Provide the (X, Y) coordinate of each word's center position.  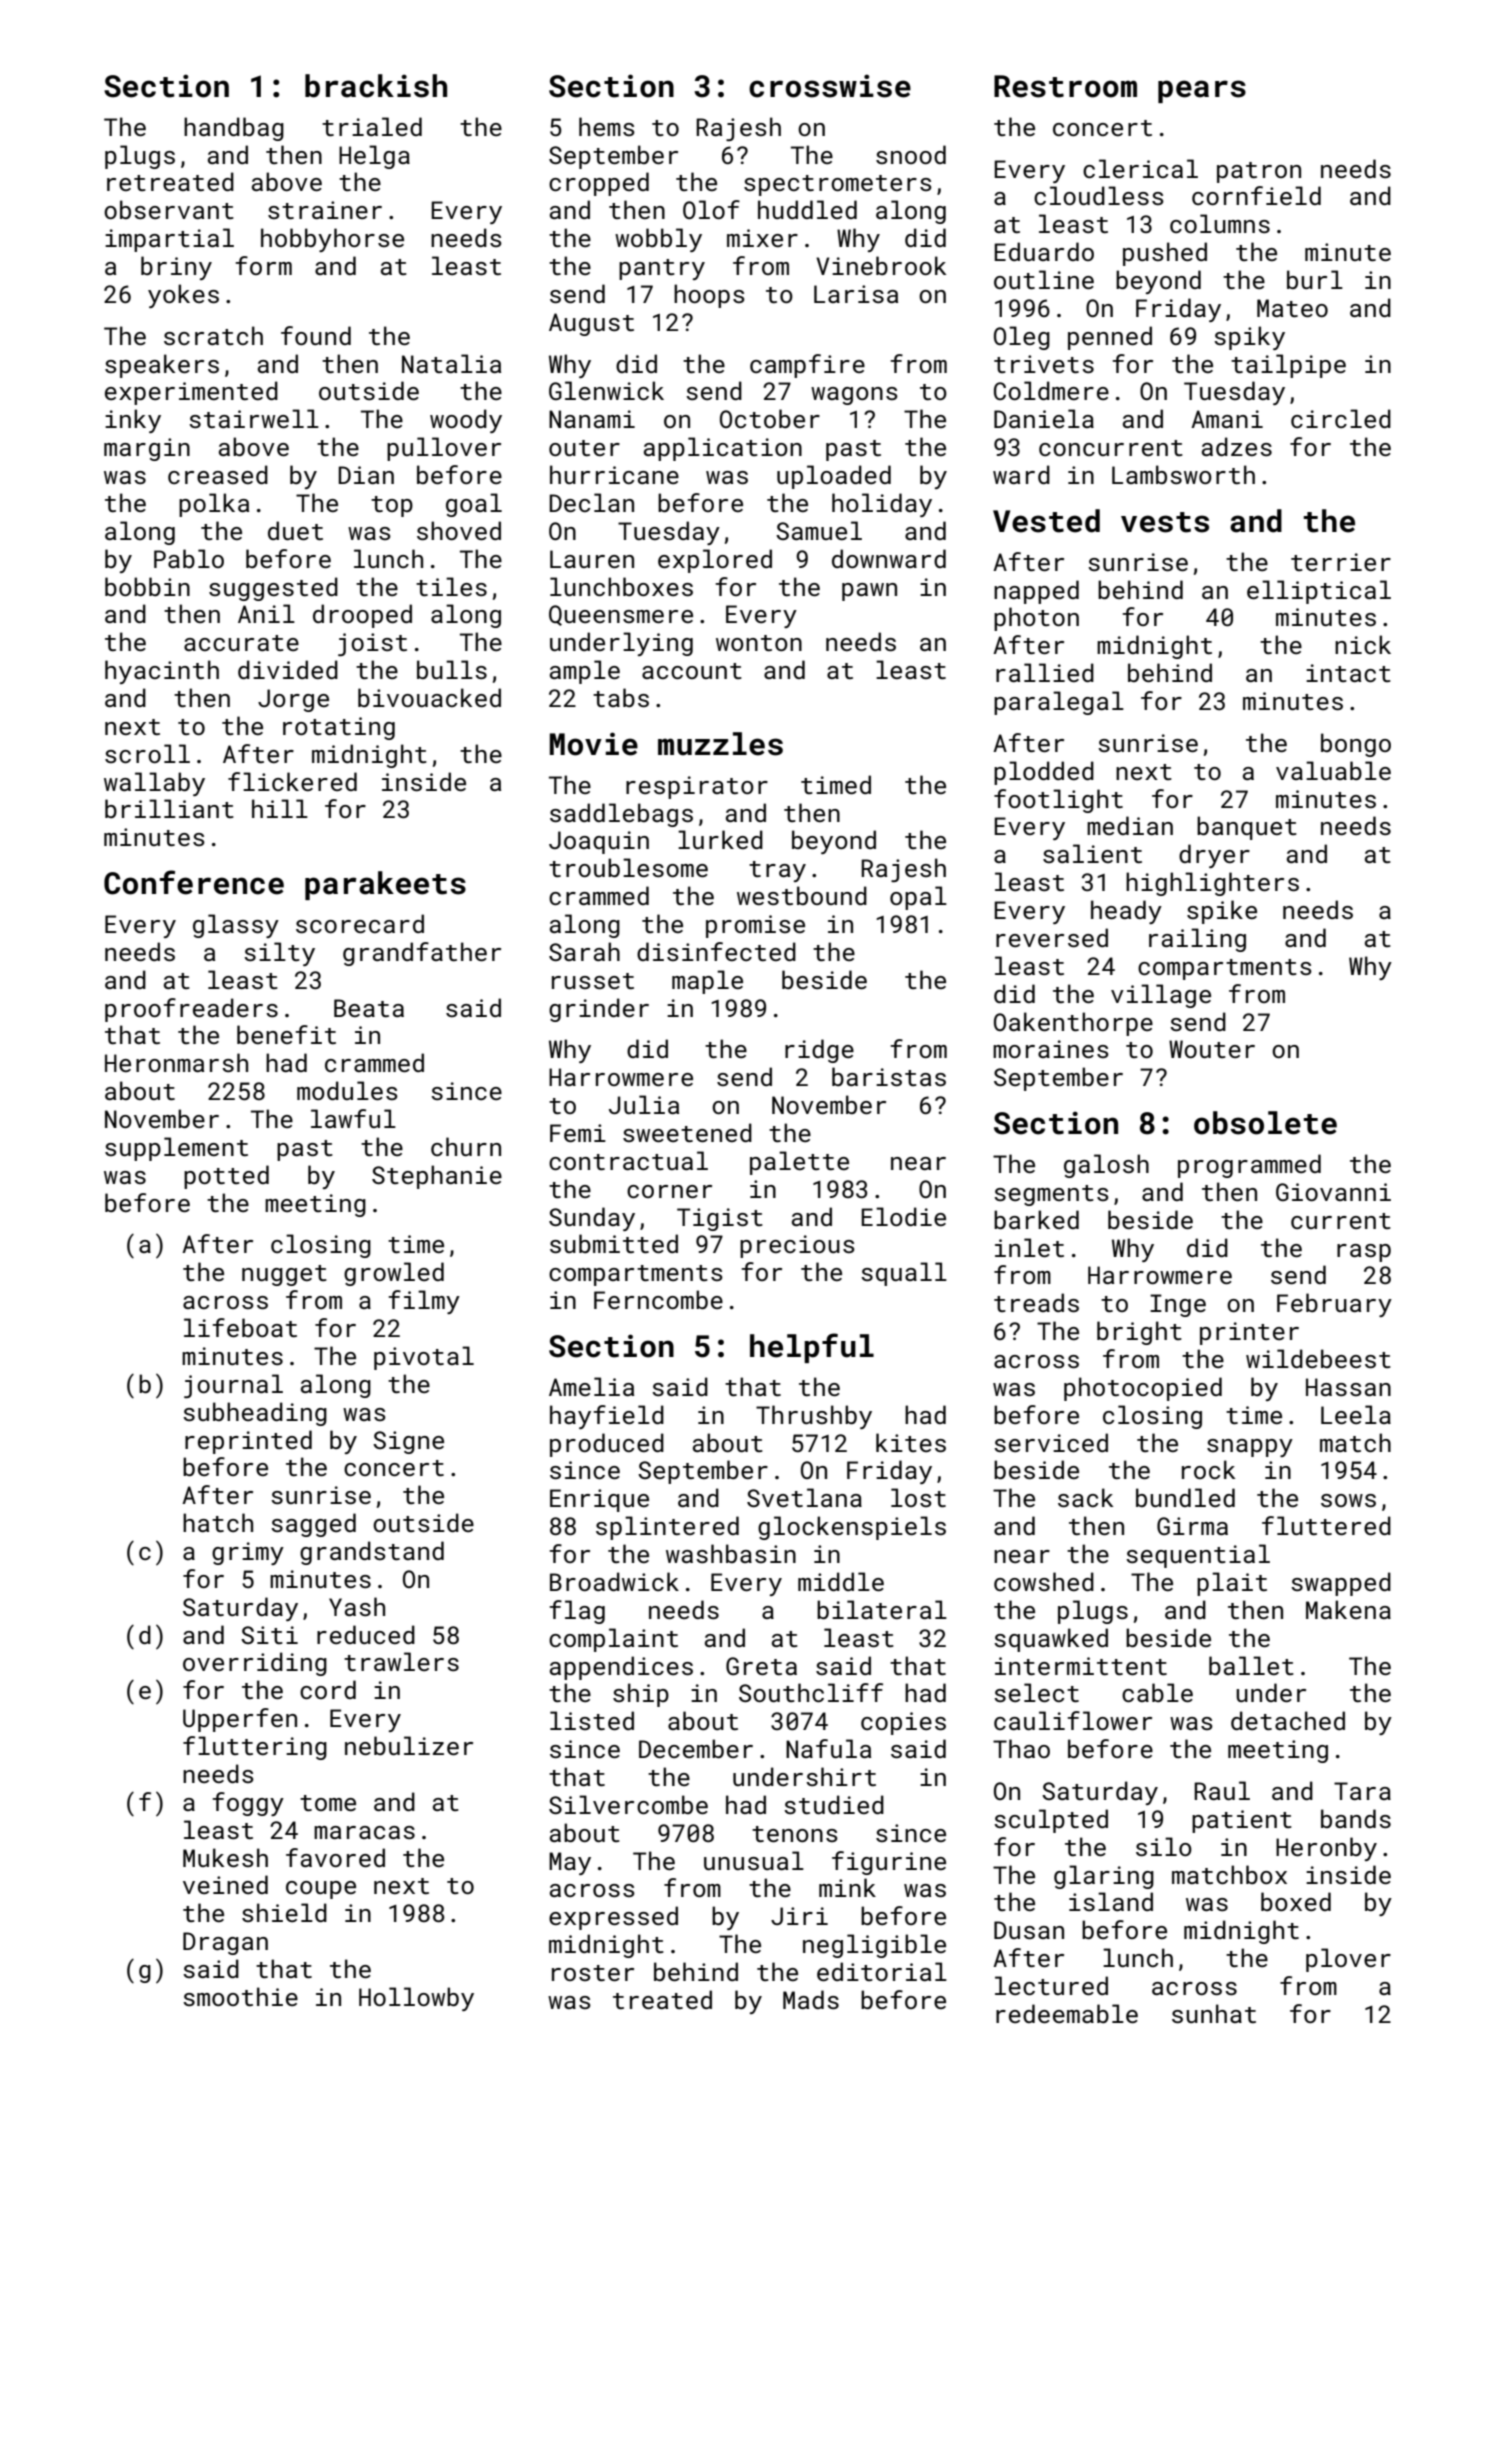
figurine (889, 1863)
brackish (376, 86)
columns (1220, 223)
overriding (255, 1664)
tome (328, 1803)
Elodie (903, 1216)
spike (1222, 912)
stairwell (254, 418)
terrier (1341, 562)
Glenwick (606, 390)
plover (1348, 1960)
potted (226, 1177)
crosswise (830, 86)
